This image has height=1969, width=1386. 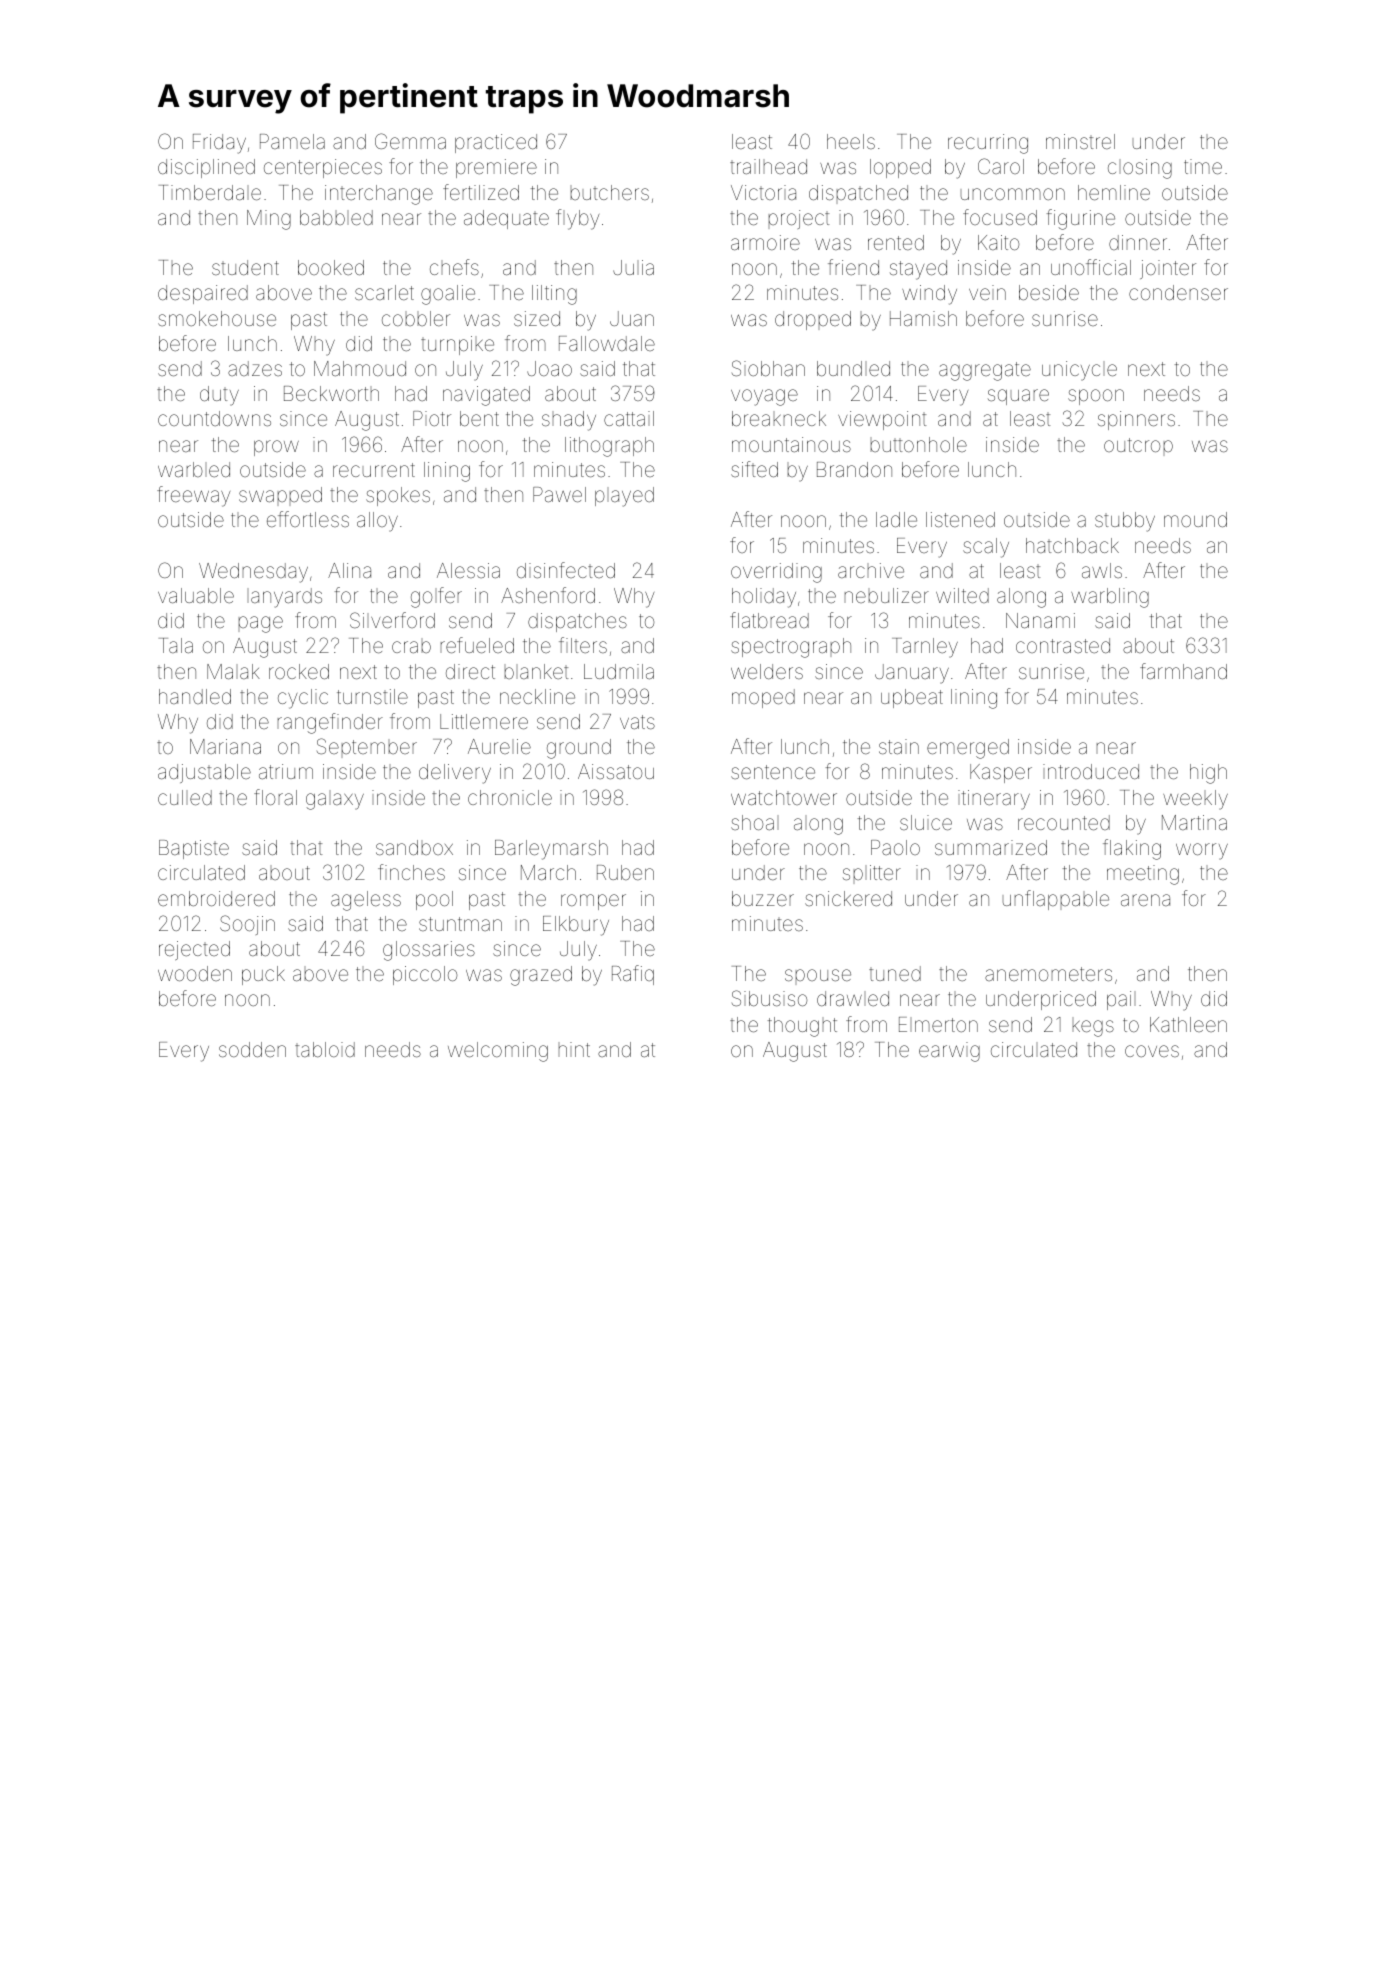 I want to click on thought, so click(x=802, y=1027).
